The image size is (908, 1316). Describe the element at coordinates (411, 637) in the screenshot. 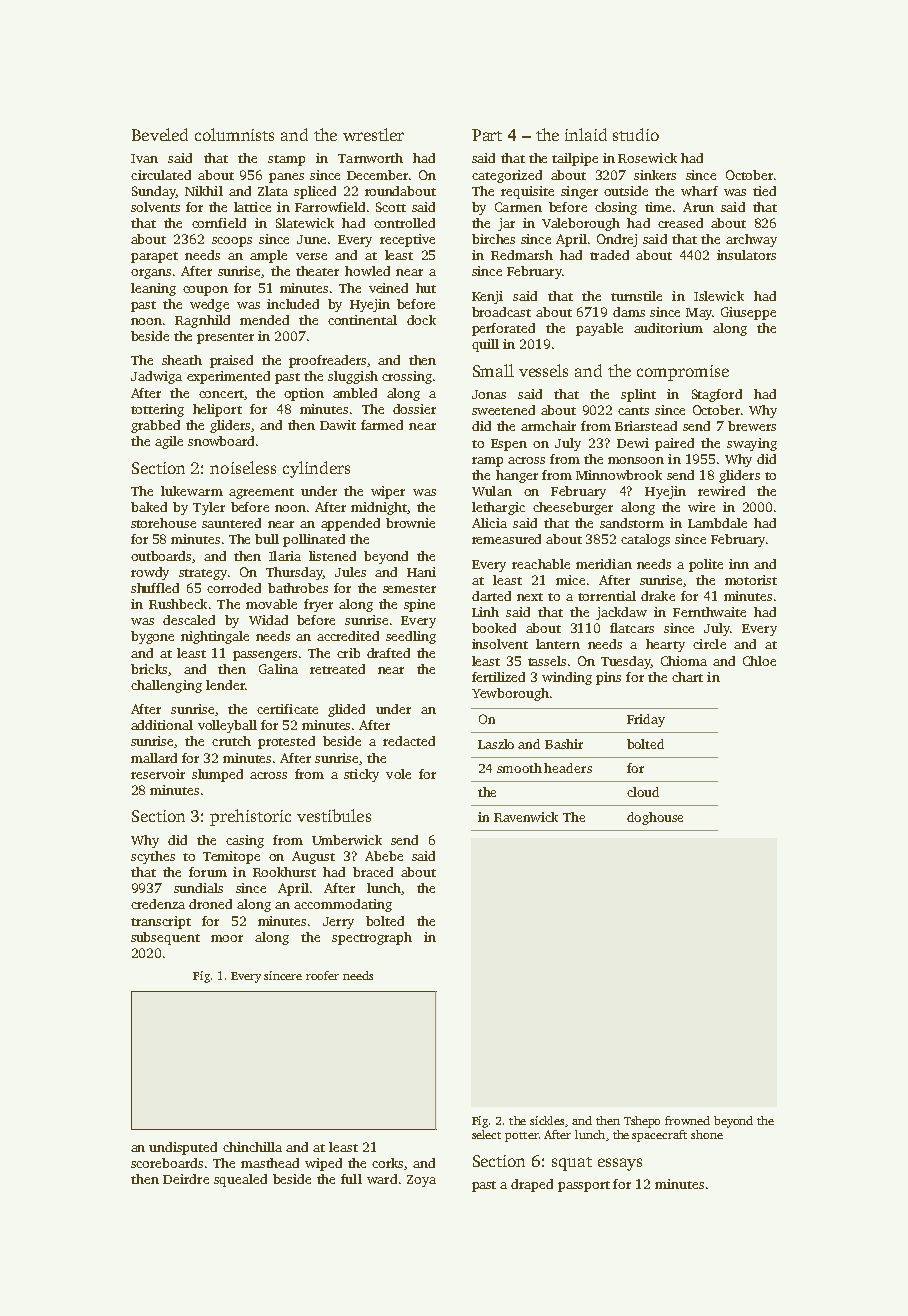

I see `seedling` at that location.
